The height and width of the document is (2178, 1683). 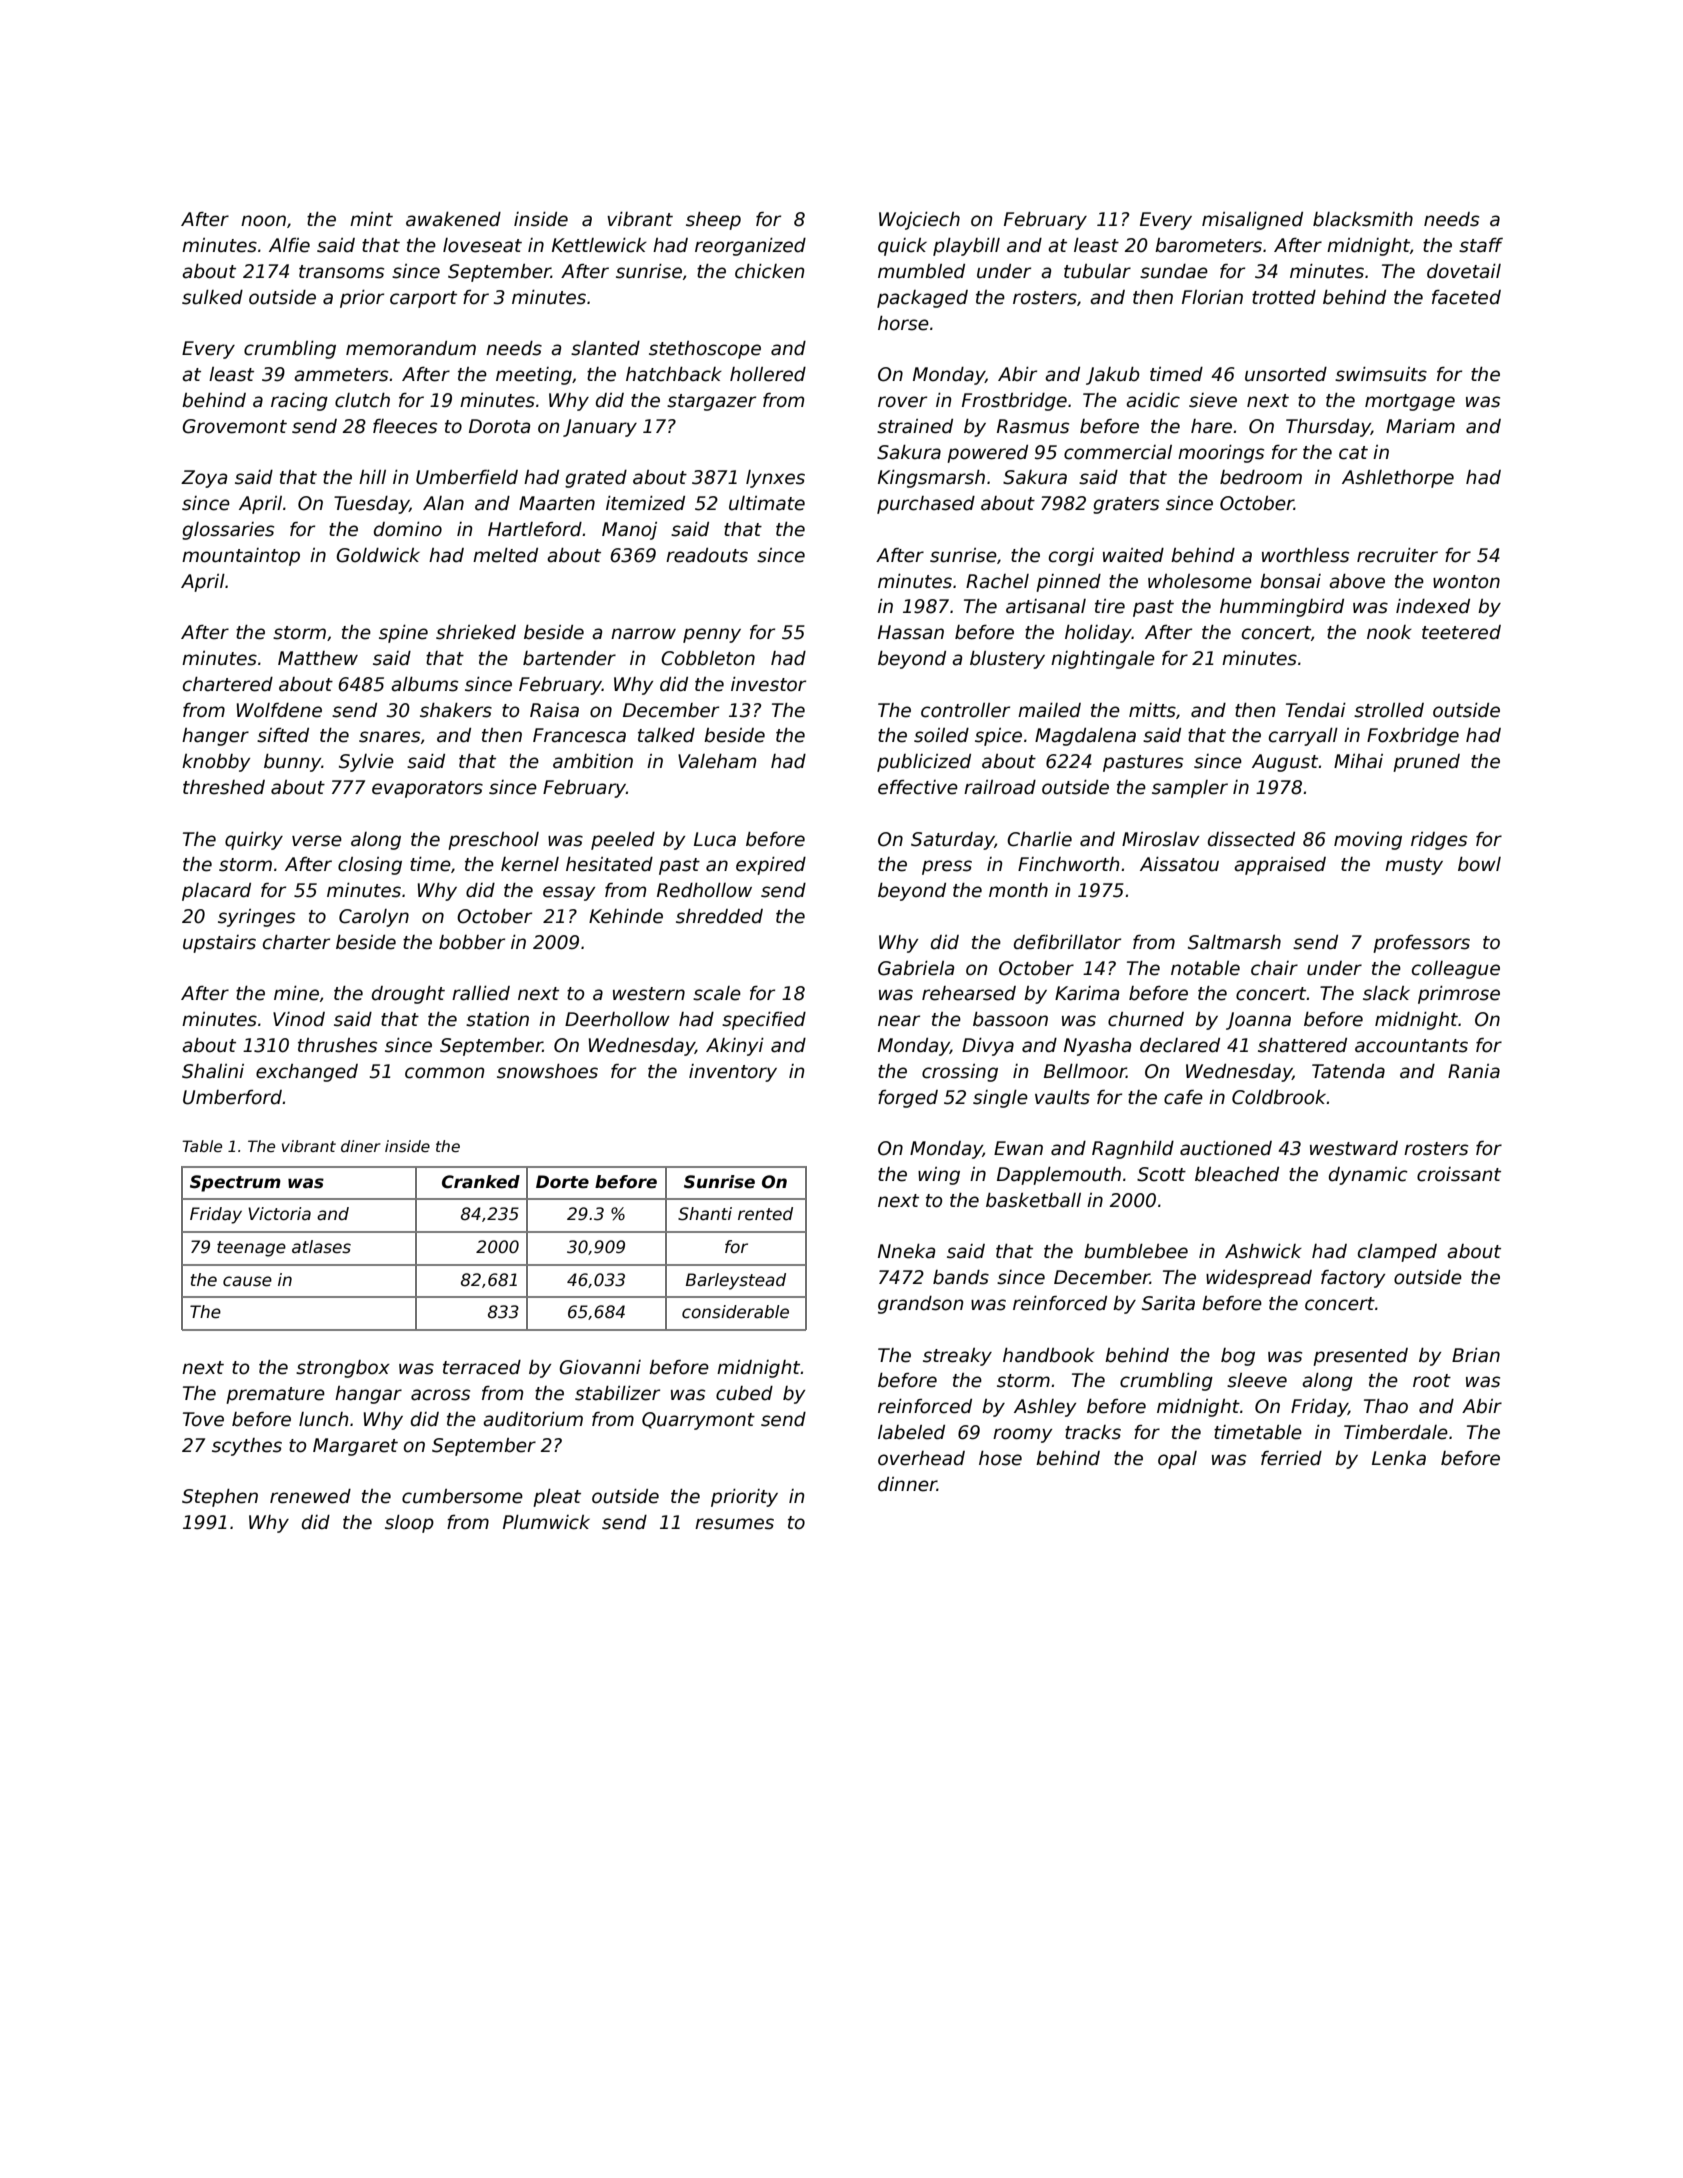 I want to click on Stephen, so click(x=220, y=1498).
